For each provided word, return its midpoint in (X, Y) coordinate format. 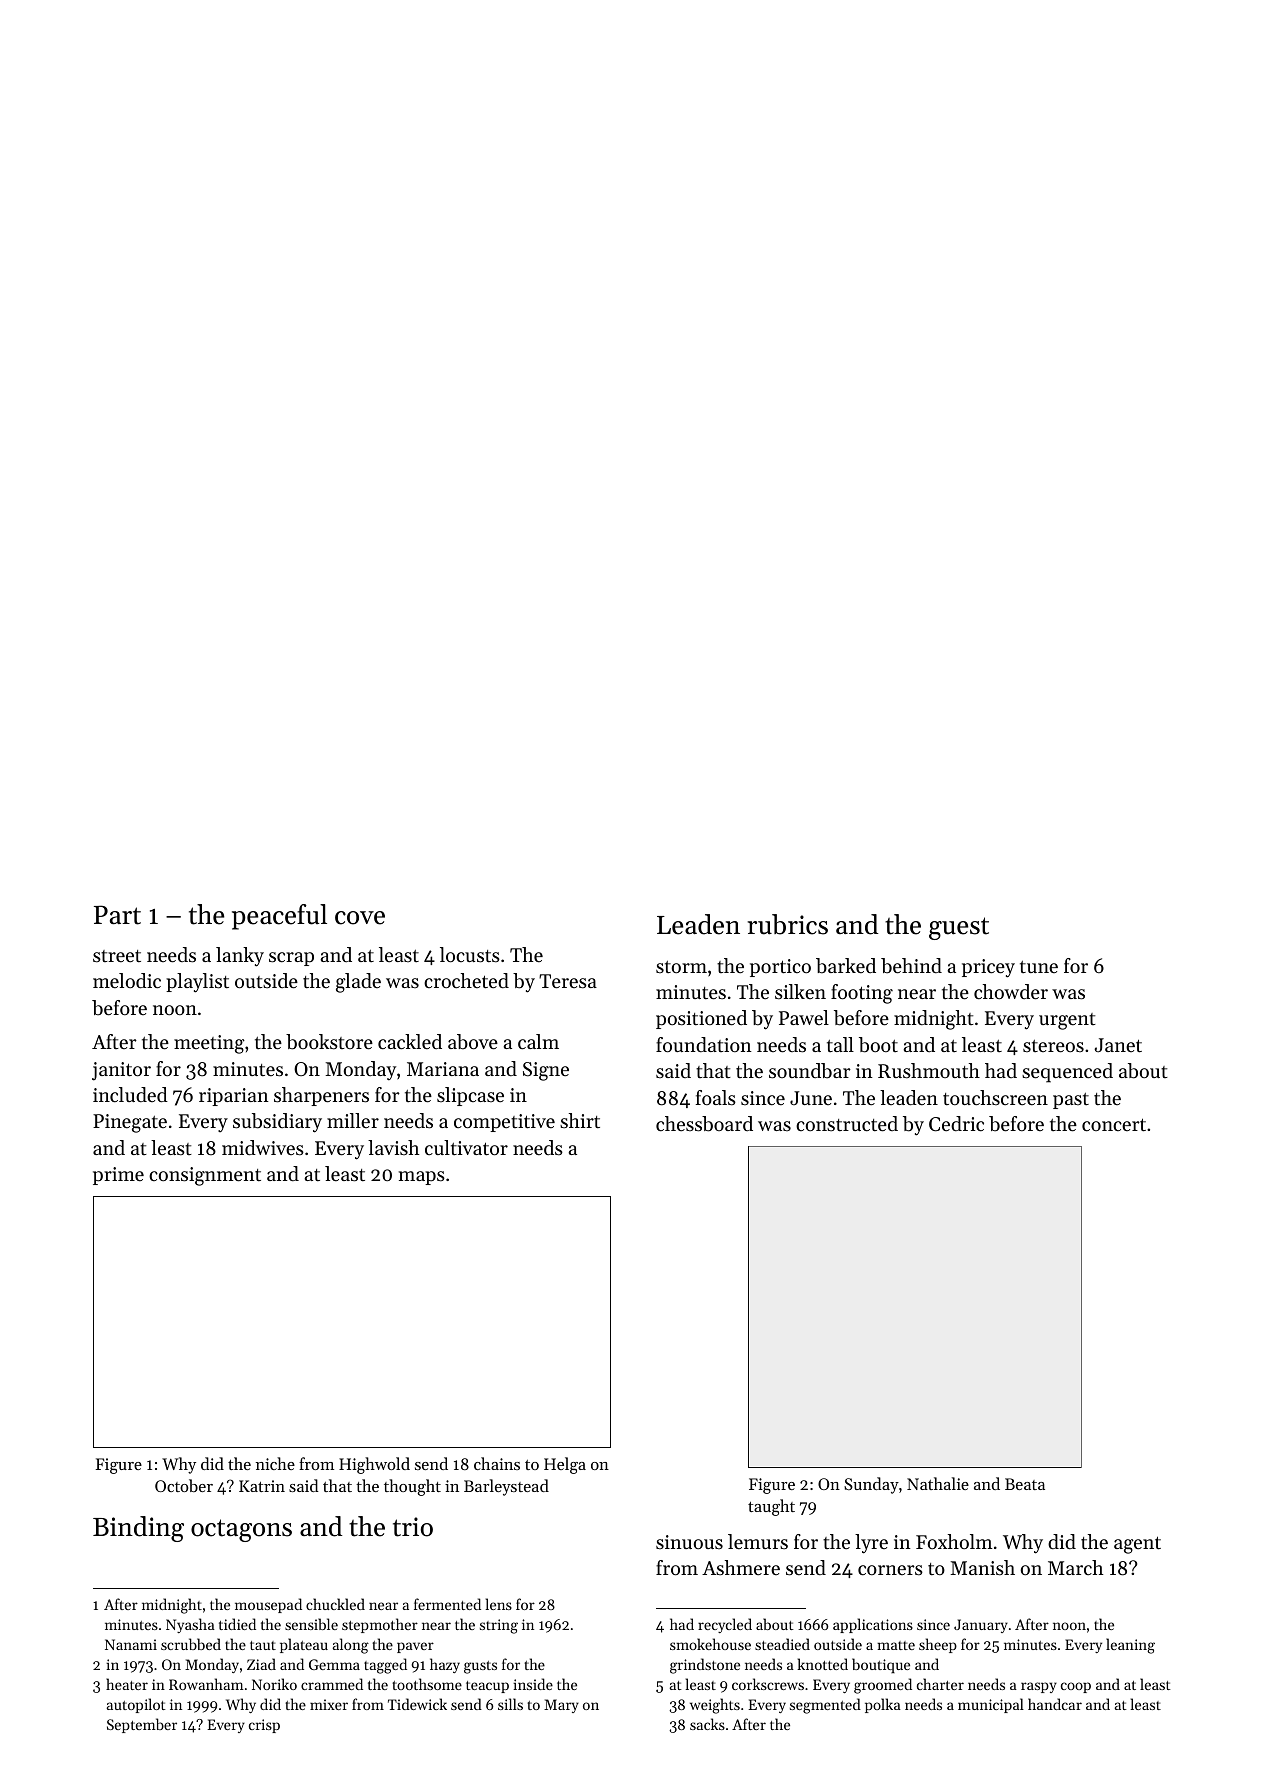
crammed (332, 1684)
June (811, 1098)
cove (360, 918)
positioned (701, 1019)
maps (422, 1178)
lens (499, 1604)
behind (911, 966)
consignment (205, 1176)
